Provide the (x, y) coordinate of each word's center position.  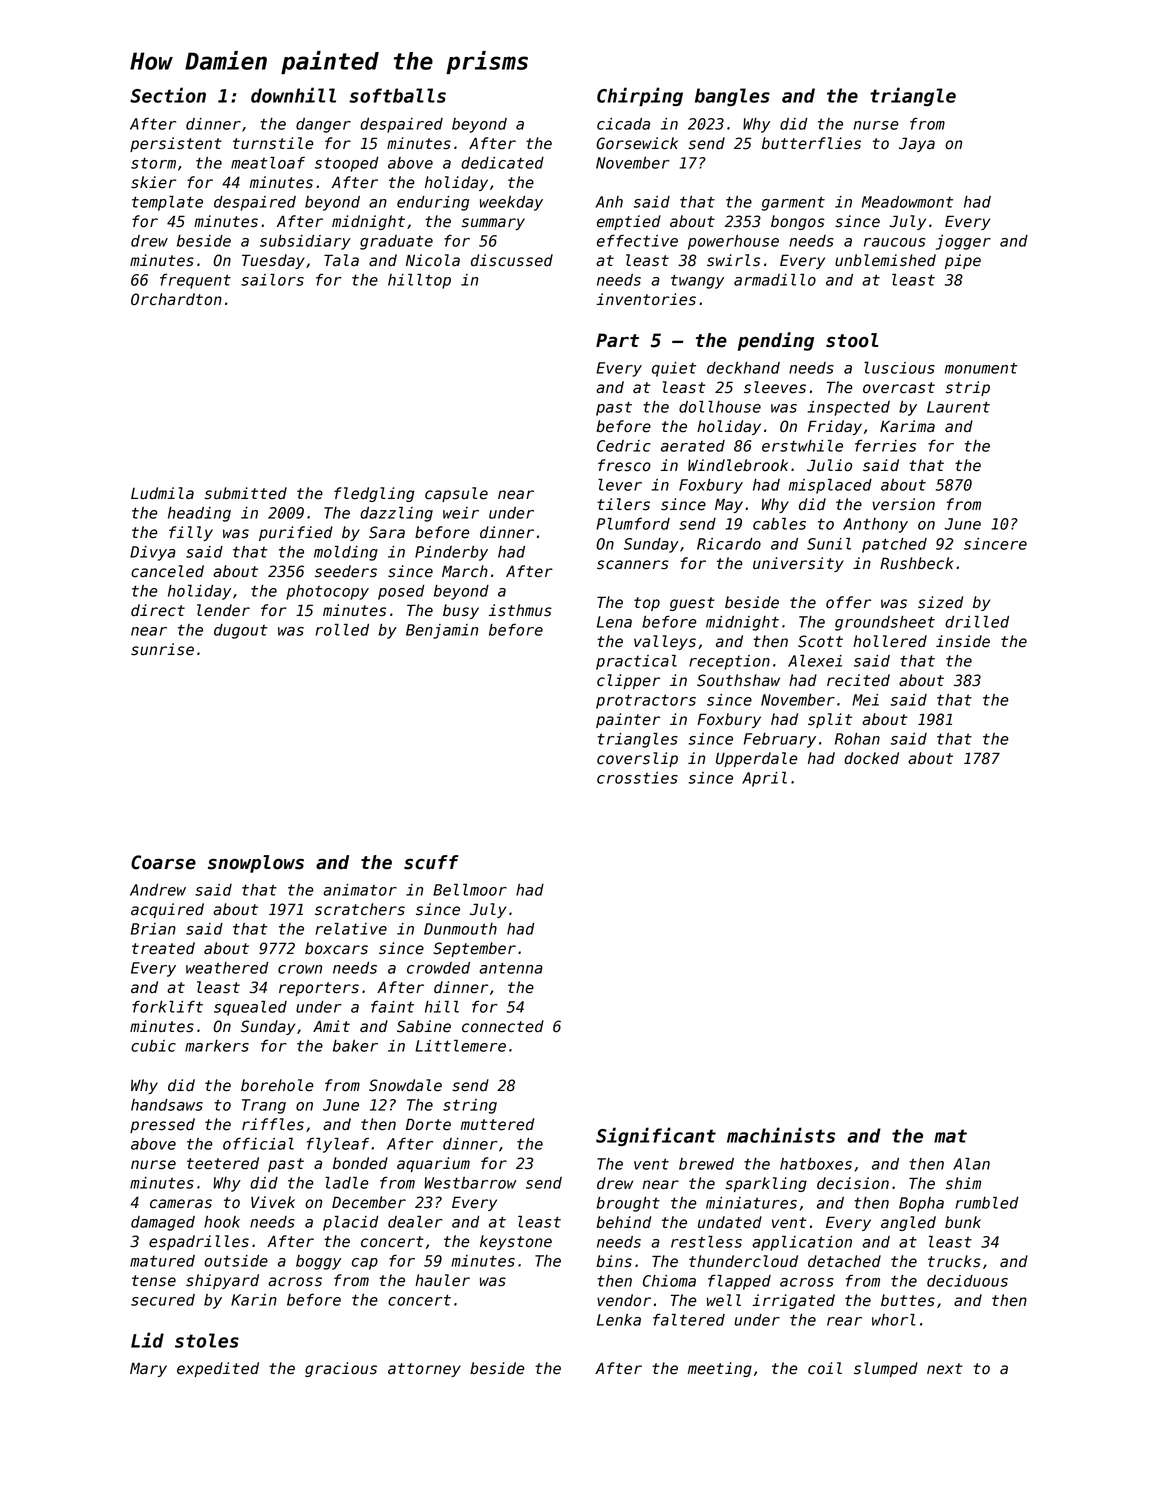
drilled (977, 622)
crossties (637, 778)
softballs (397, 95)
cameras (181, 1204)
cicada (623, 124)
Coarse (163, 862)
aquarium (433, 1164)
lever (620, 485)
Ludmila (162, 493)
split (830, 720)
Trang (264, 1106)
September (474, 949)
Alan (971, 1164)
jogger (963, 242)
